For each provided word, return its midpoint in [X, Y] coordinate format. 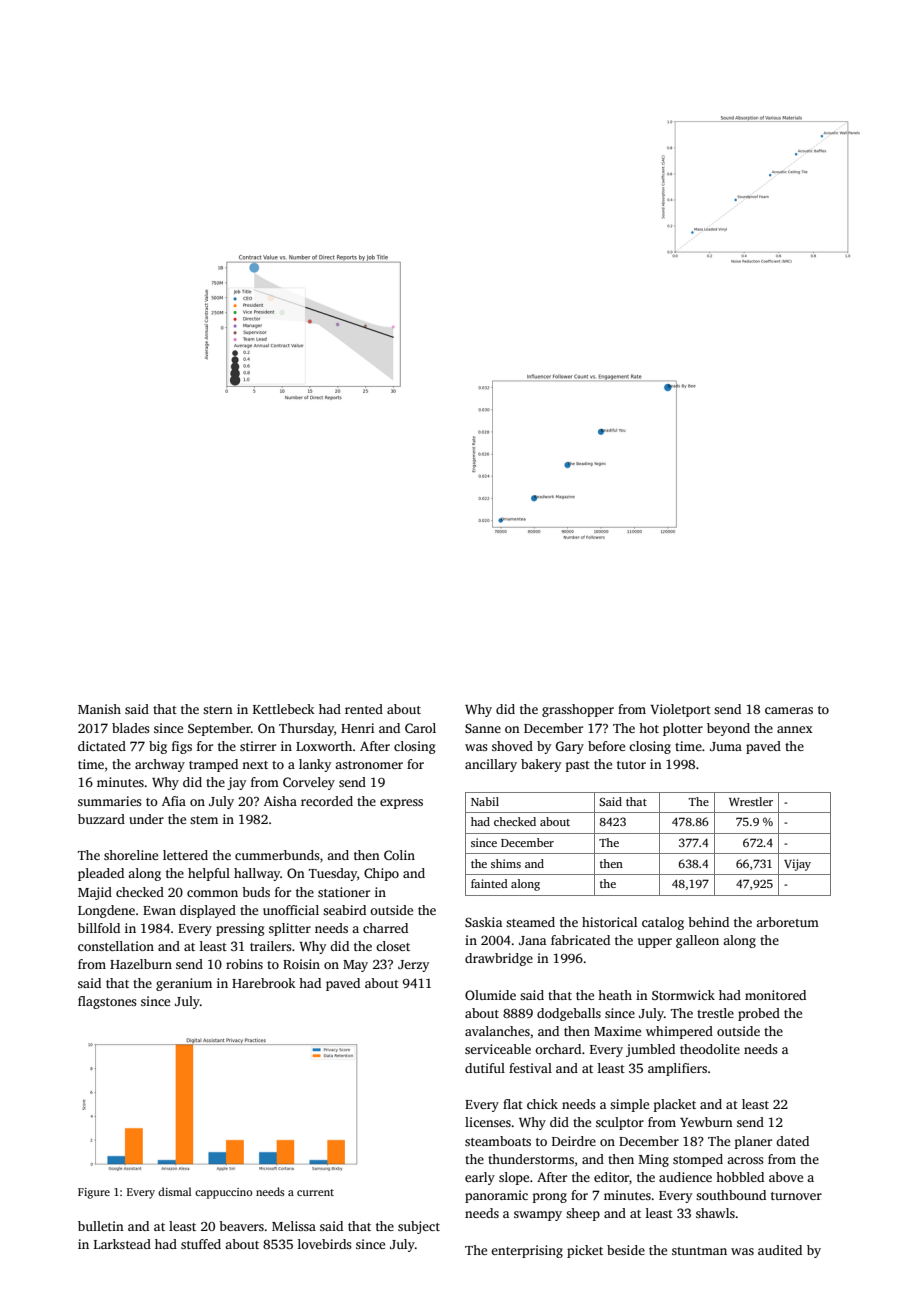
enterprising [527, 1251]
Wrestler [751, 801]
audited [780, 1250]
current [315, 1192]
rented [364, 709]
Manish [99, 709]
